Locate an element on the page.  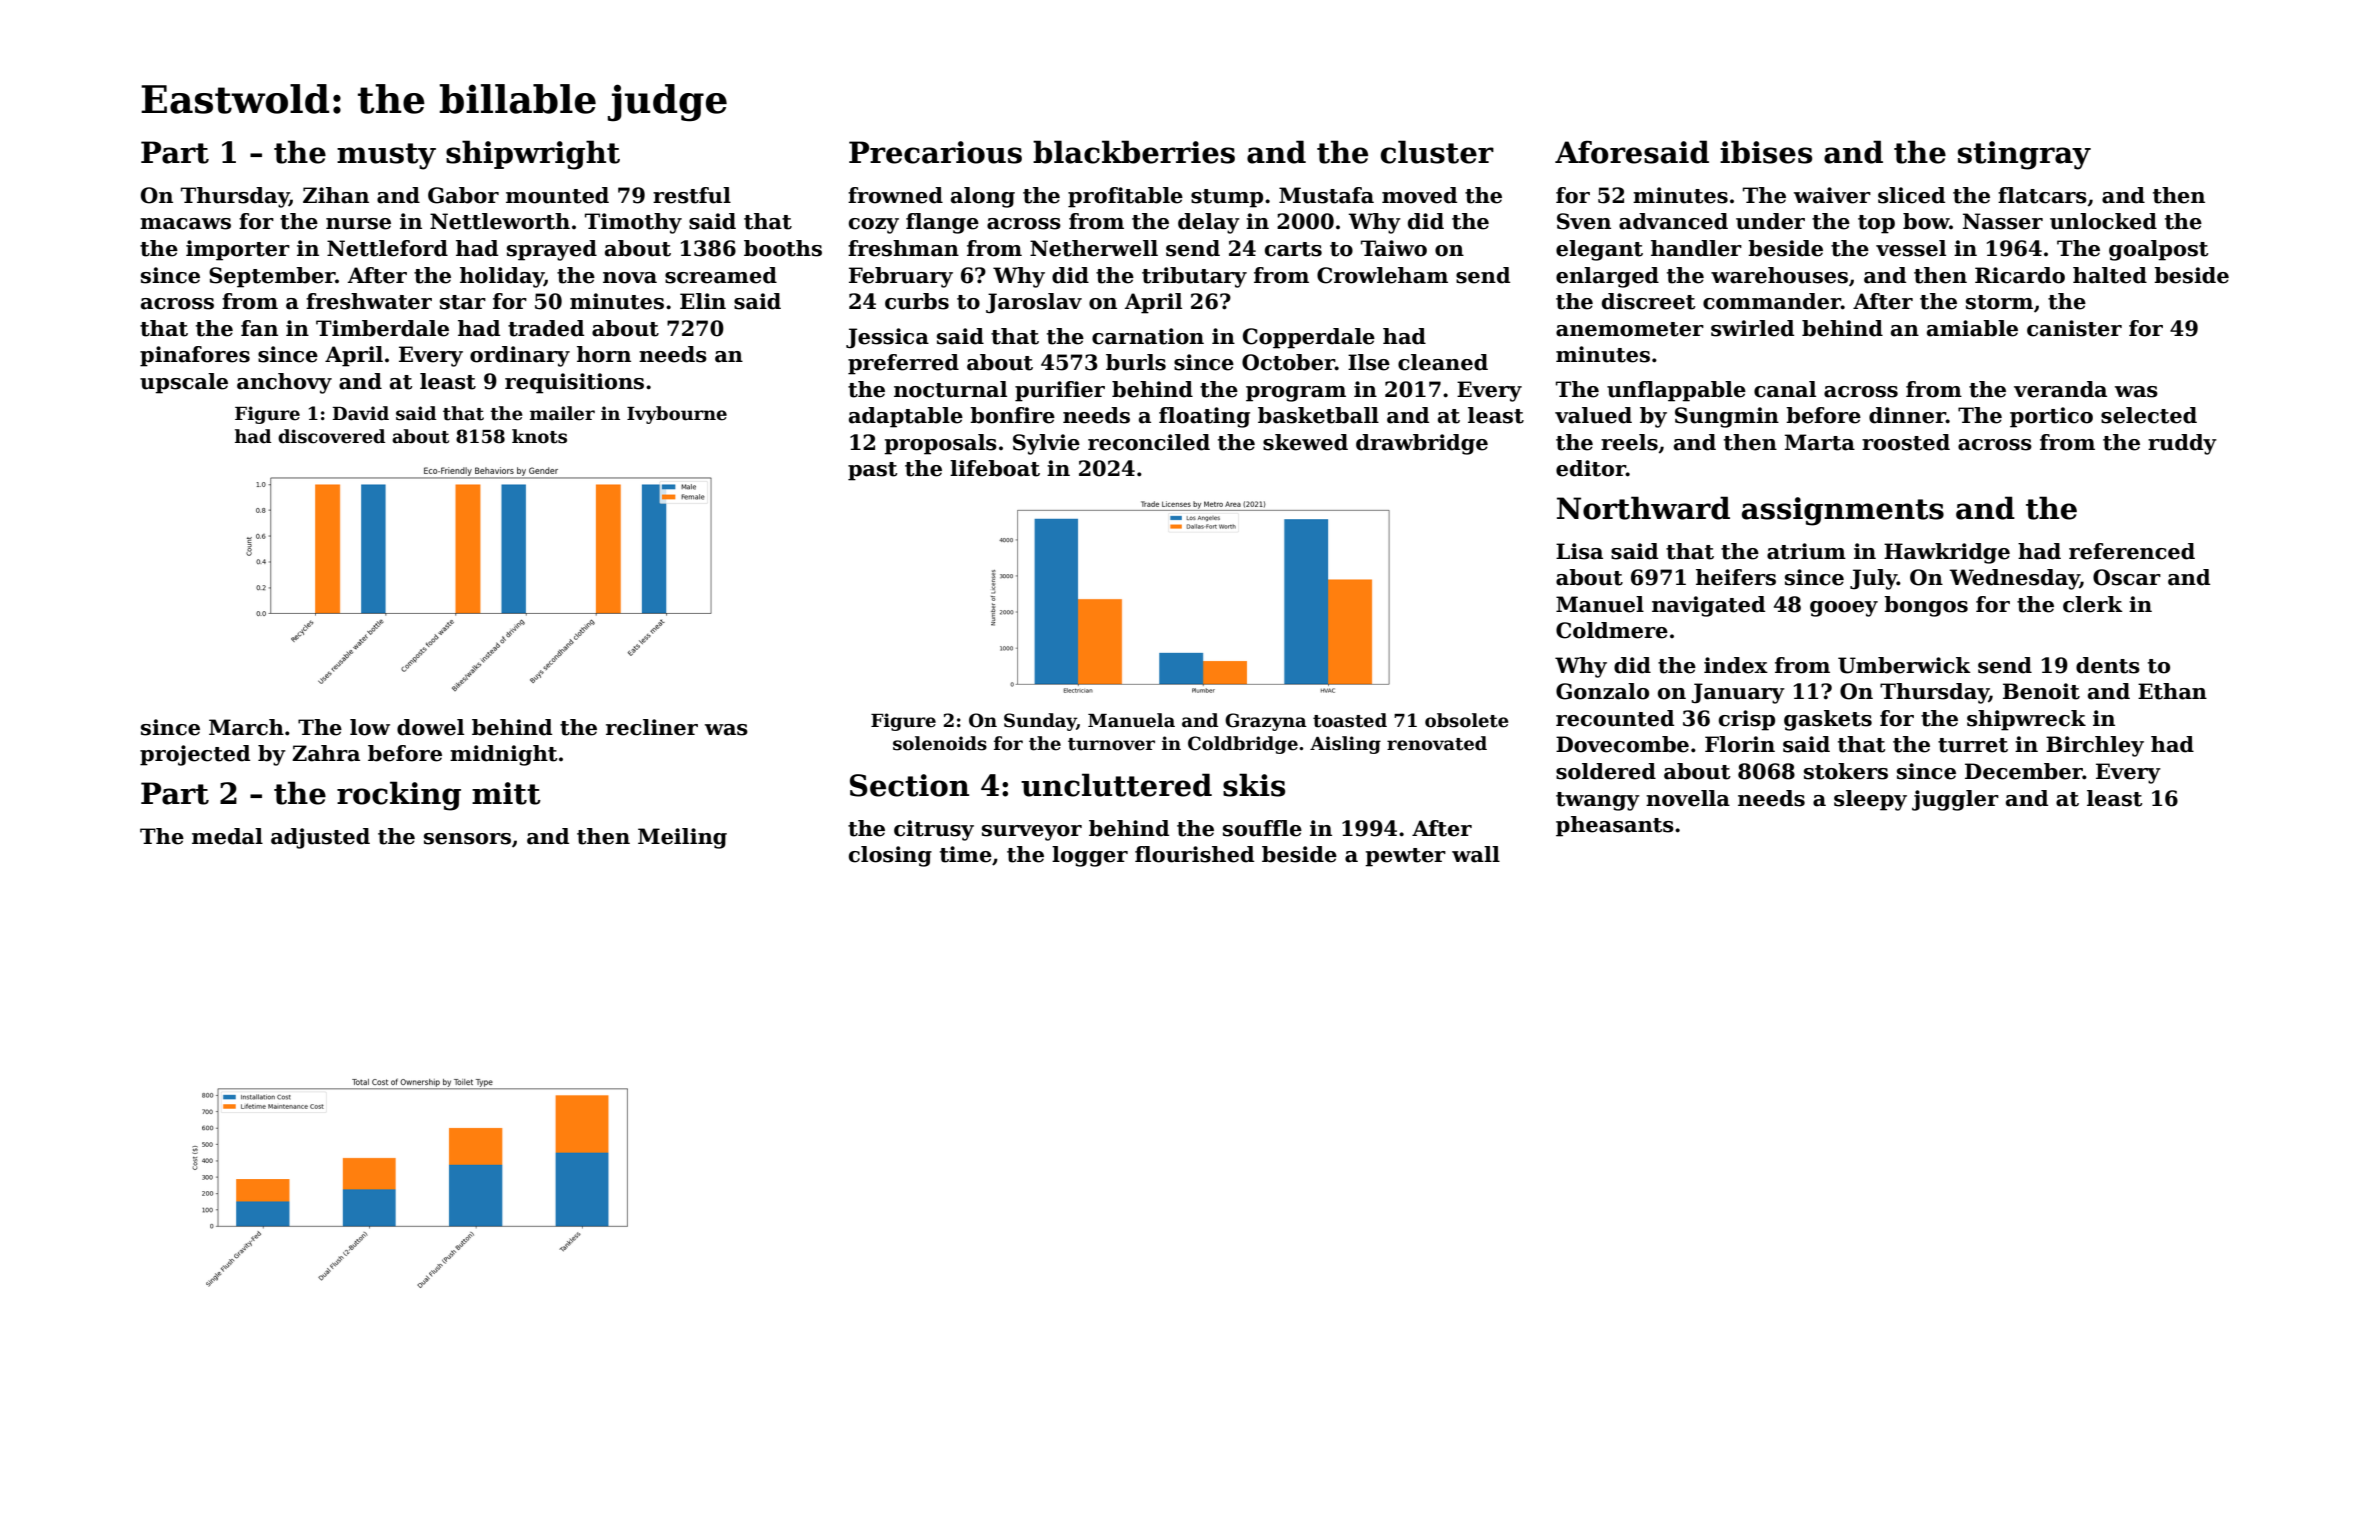
index is located at coordinates (1736, 665).
